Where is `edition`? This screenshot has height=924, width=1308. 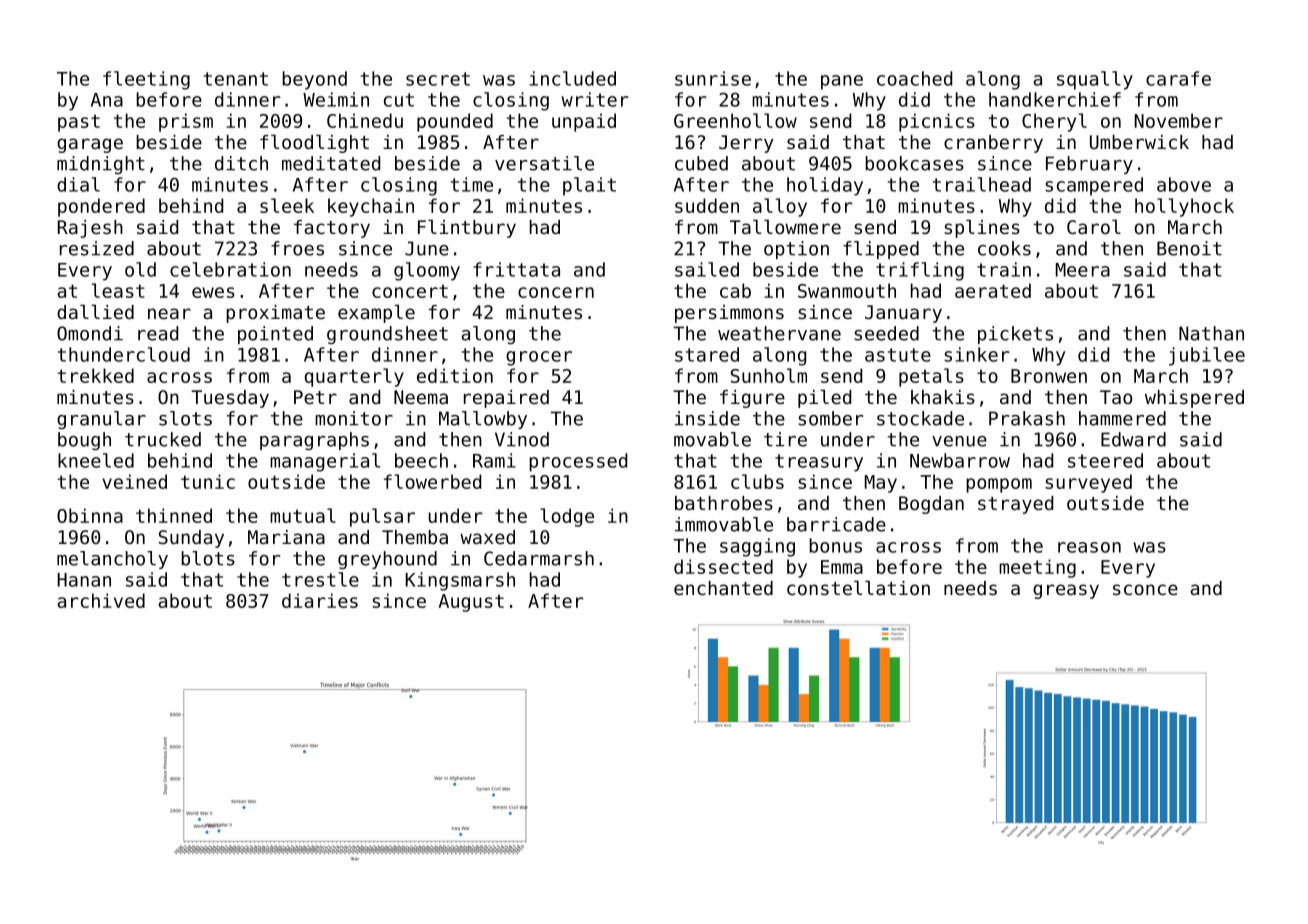 edition is located at coordinates (455, 375).
